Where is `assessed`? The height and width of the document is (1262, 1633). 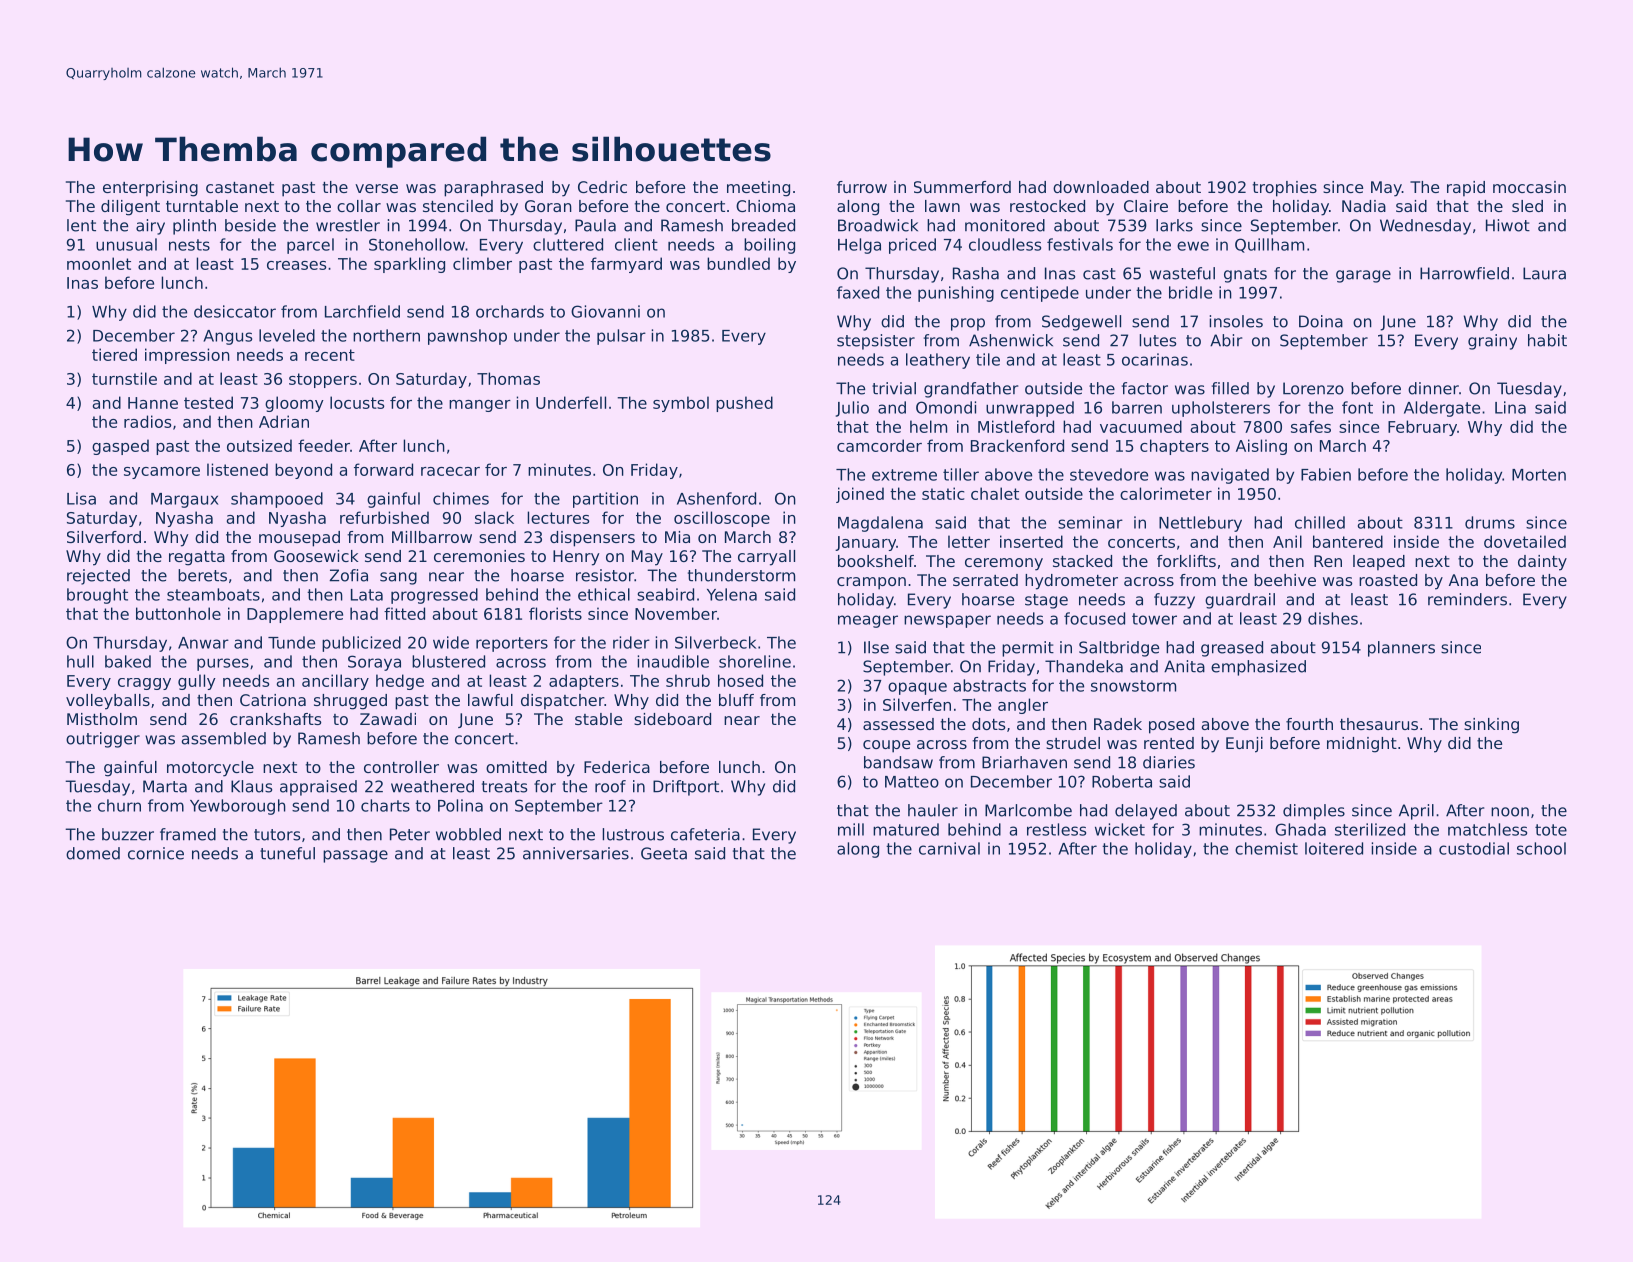
assessed is located at coordinates (898, 724).
